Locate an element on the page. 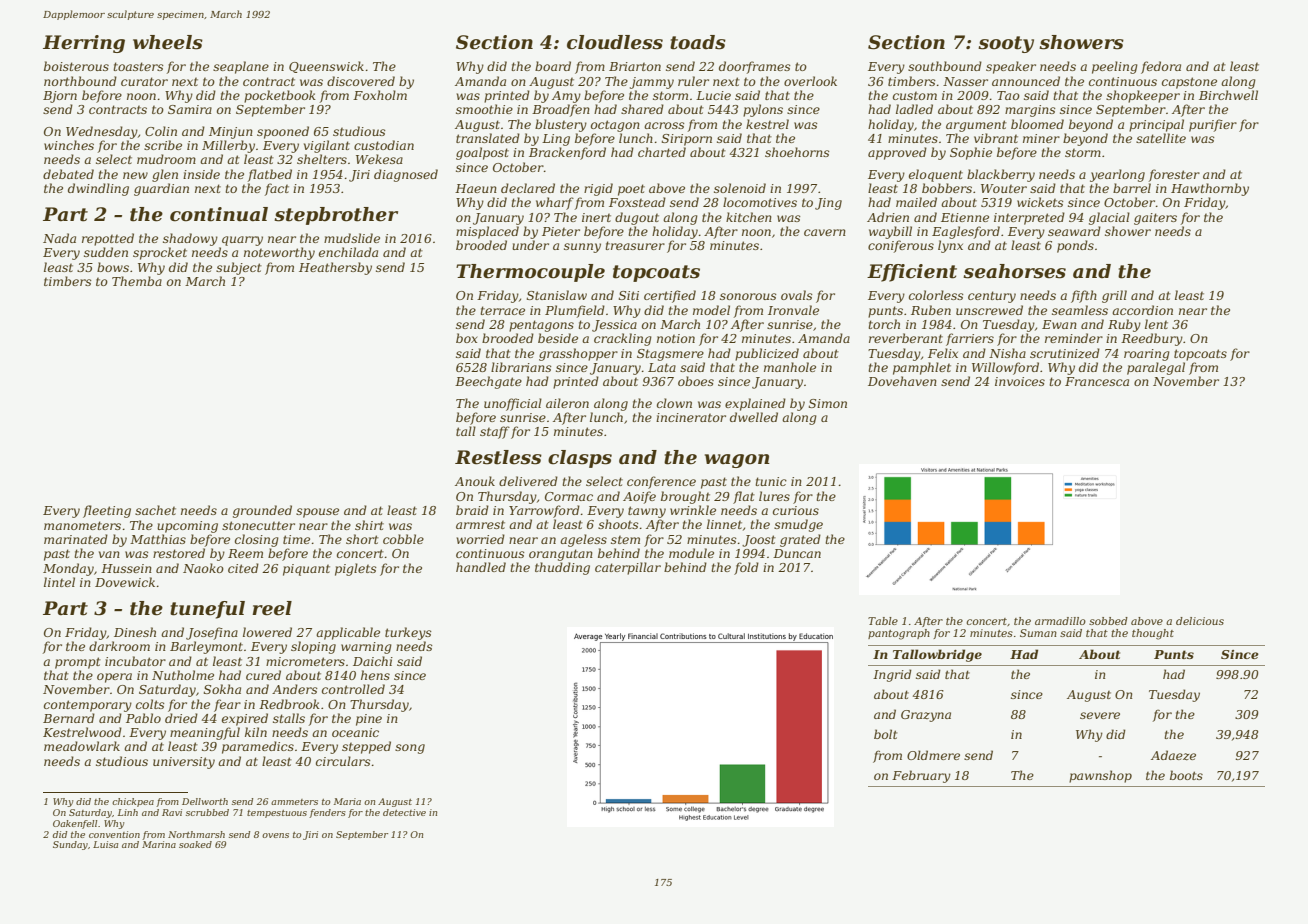 The height and width of the document is (924, 1308). toads is located at coordinates (698, 42).
